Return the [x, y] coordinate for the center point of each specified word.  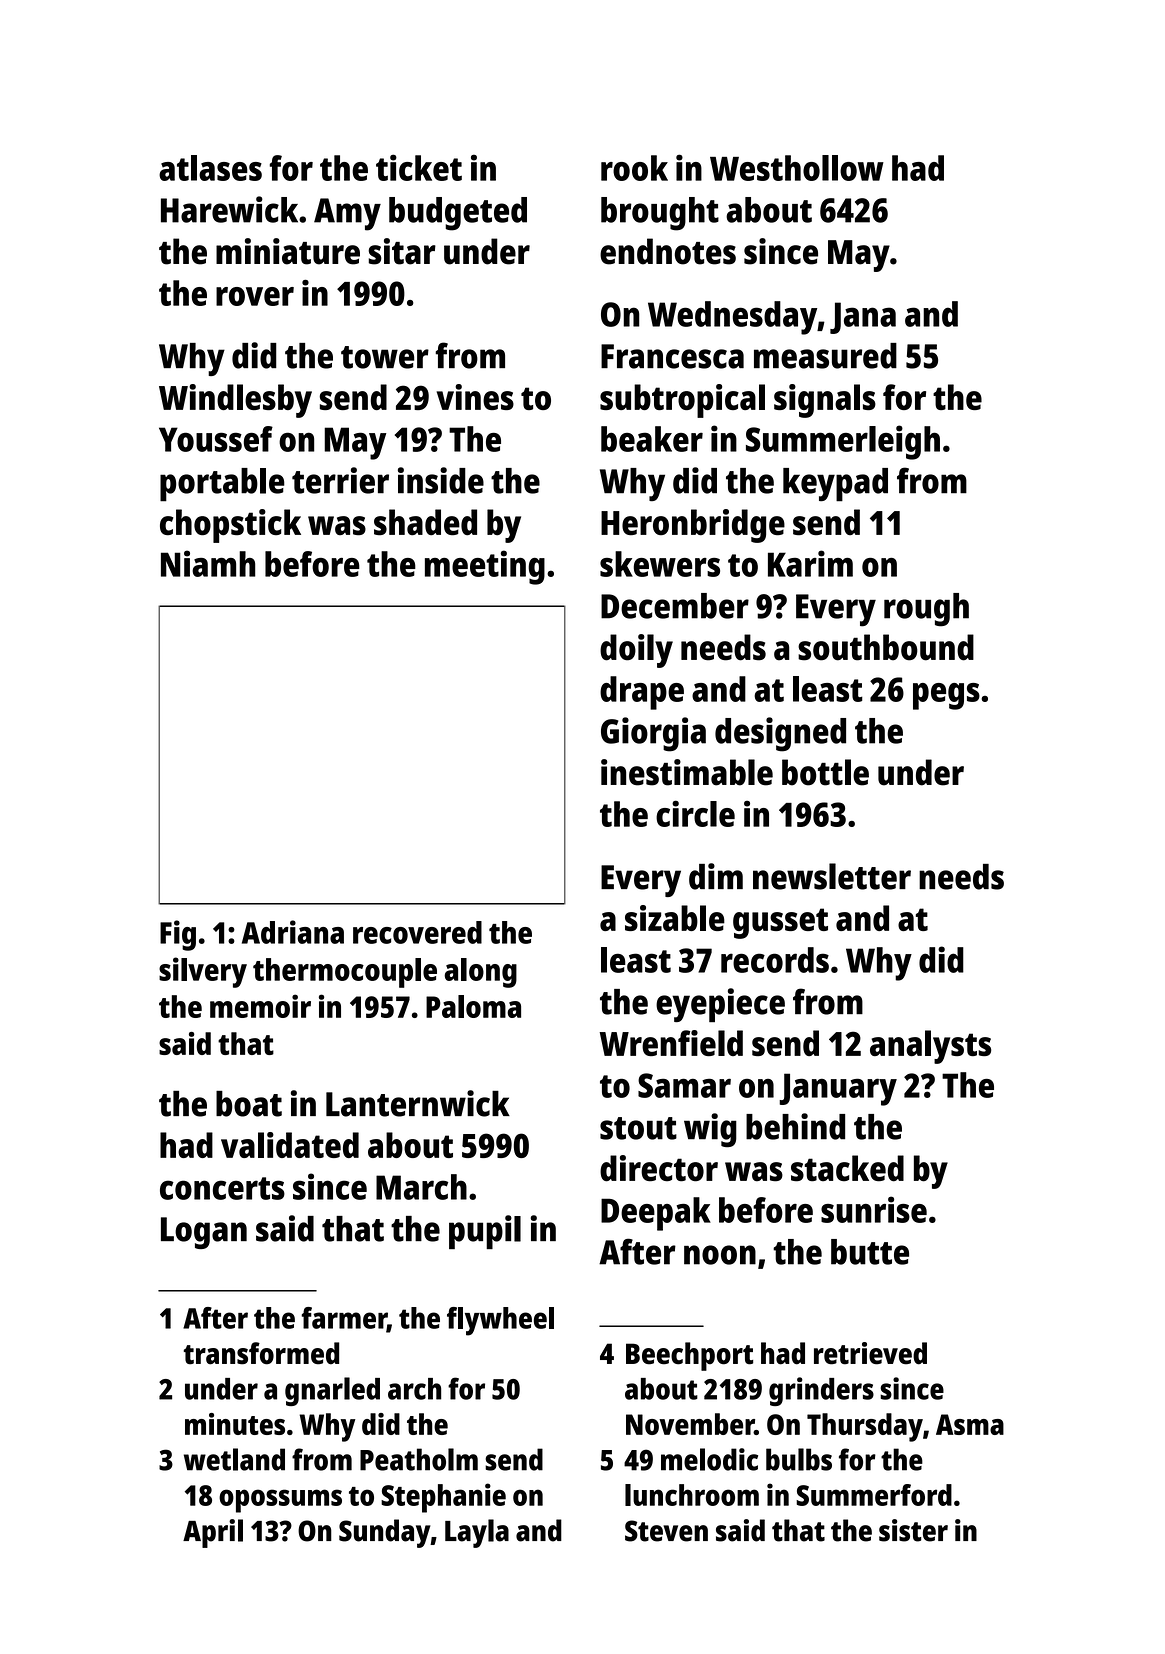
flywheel [500, 1321]
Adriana [293, 932]
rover [255, 296]
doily [636, 651]
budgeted [458, 214]
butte [870, 1252]
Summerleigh [843, 442]
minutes [235, 1424]
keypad [835, 485]
